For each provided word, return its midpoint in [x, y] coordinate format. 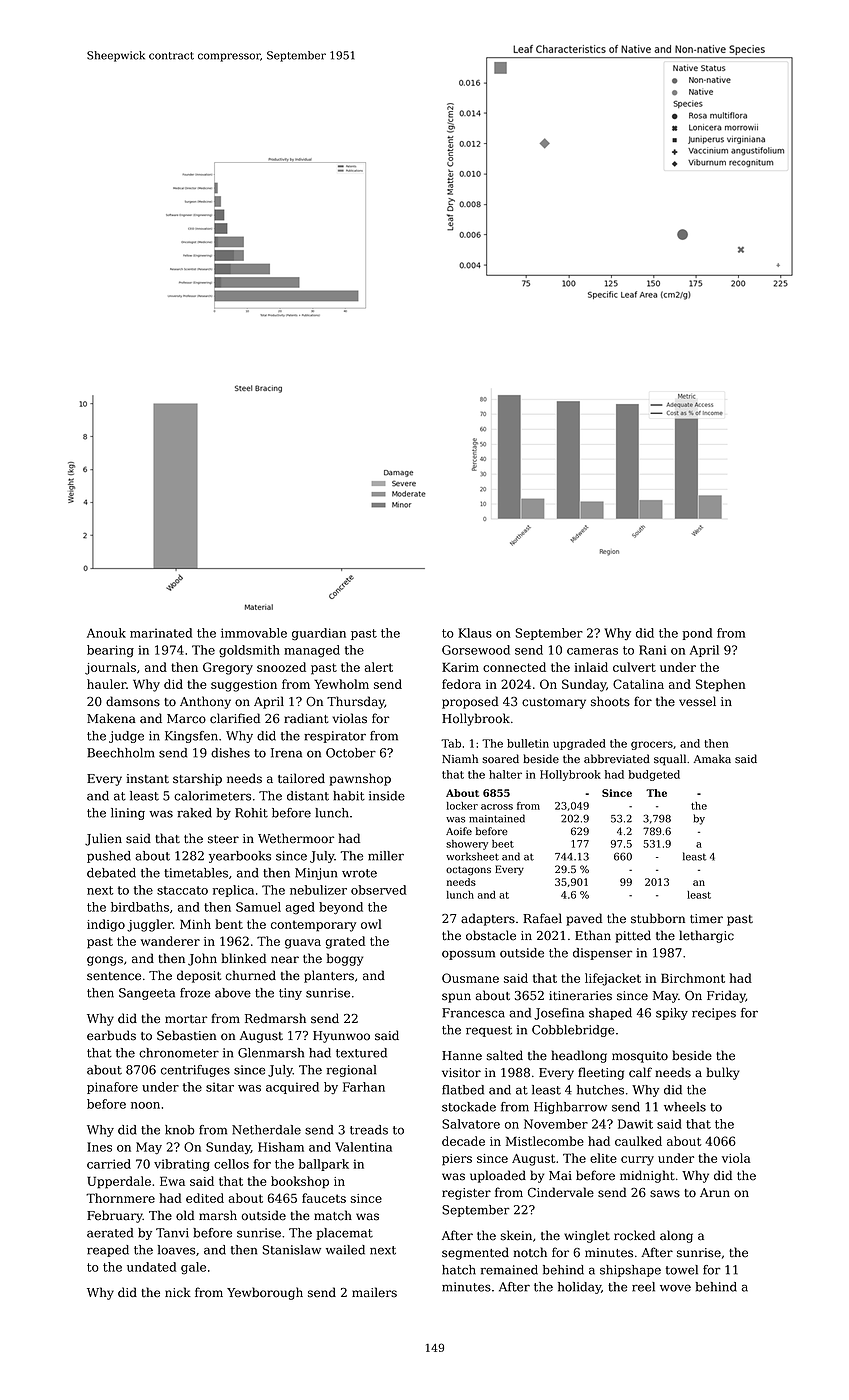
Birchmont [693, 978]
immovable [254, 633]
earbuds [111, 1035]
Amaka [712, 759]
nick [178, 1292]
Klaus [475, 633]
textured [361, 1053]
